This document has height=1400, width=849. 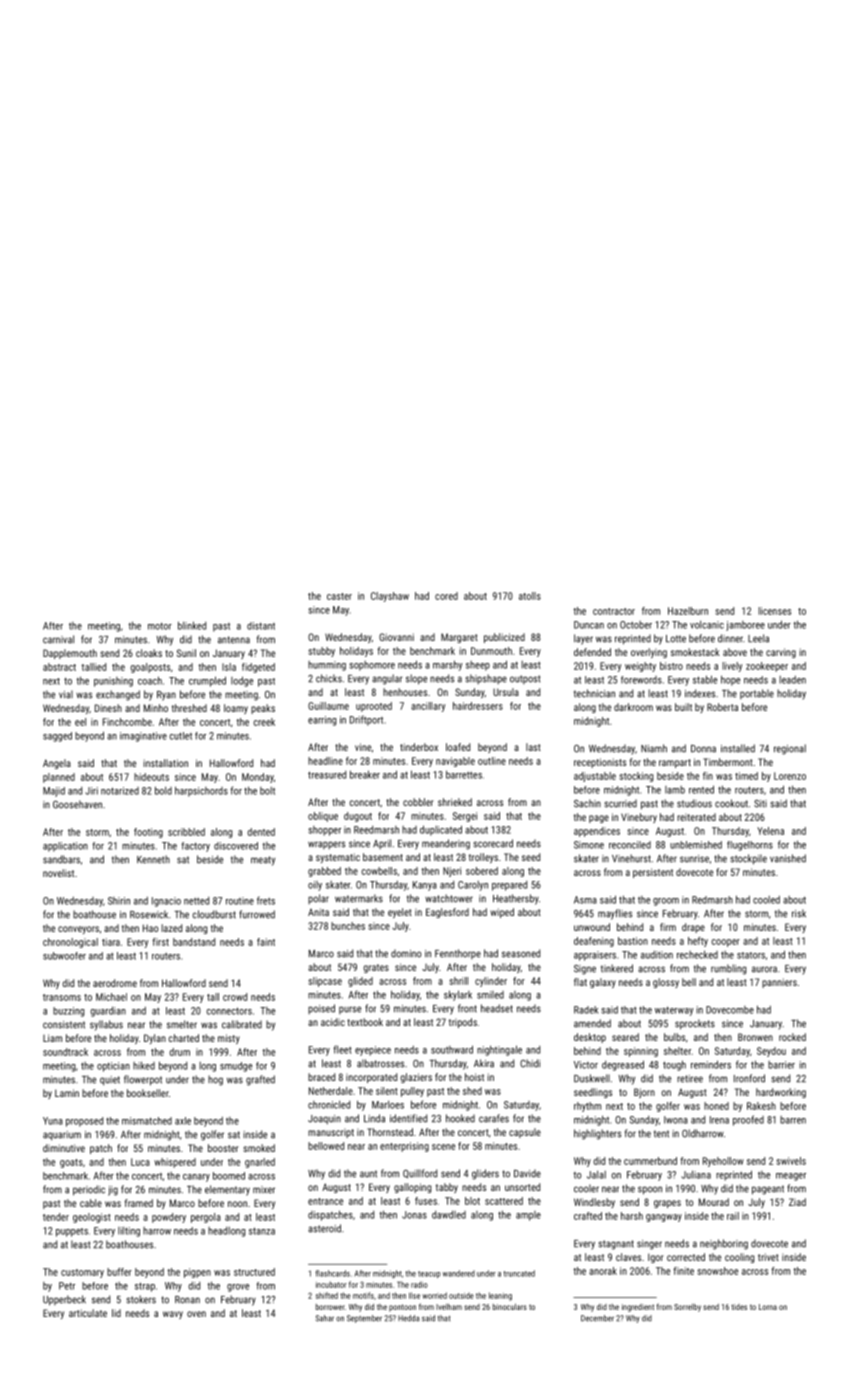 What do you see at coordinates (54, 792) in the document?
I see `Majid` at bounding box center [54, 792].
